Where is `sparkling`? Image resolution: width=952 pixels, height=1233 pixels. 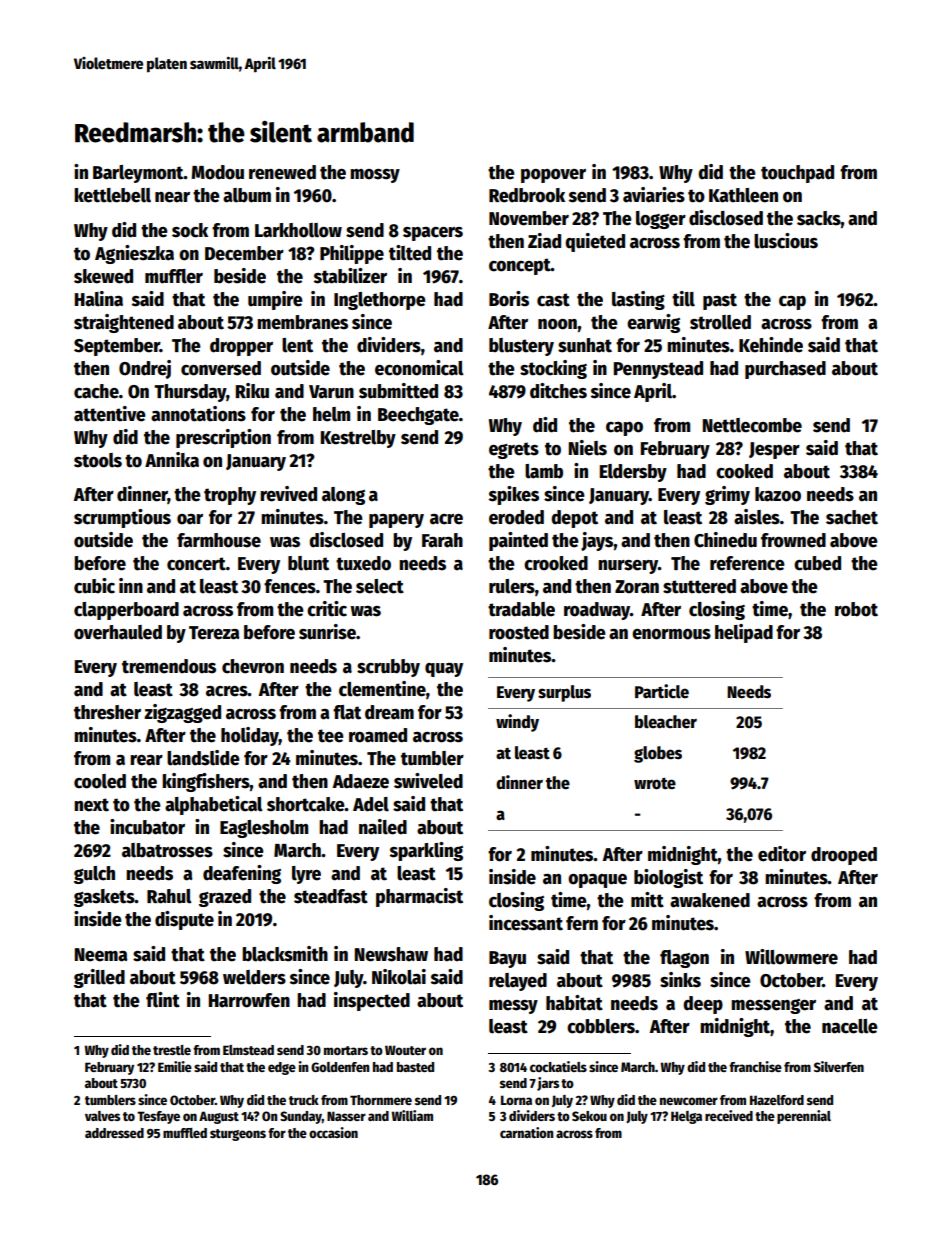
sparkling is located at coordinates (426, 851).
